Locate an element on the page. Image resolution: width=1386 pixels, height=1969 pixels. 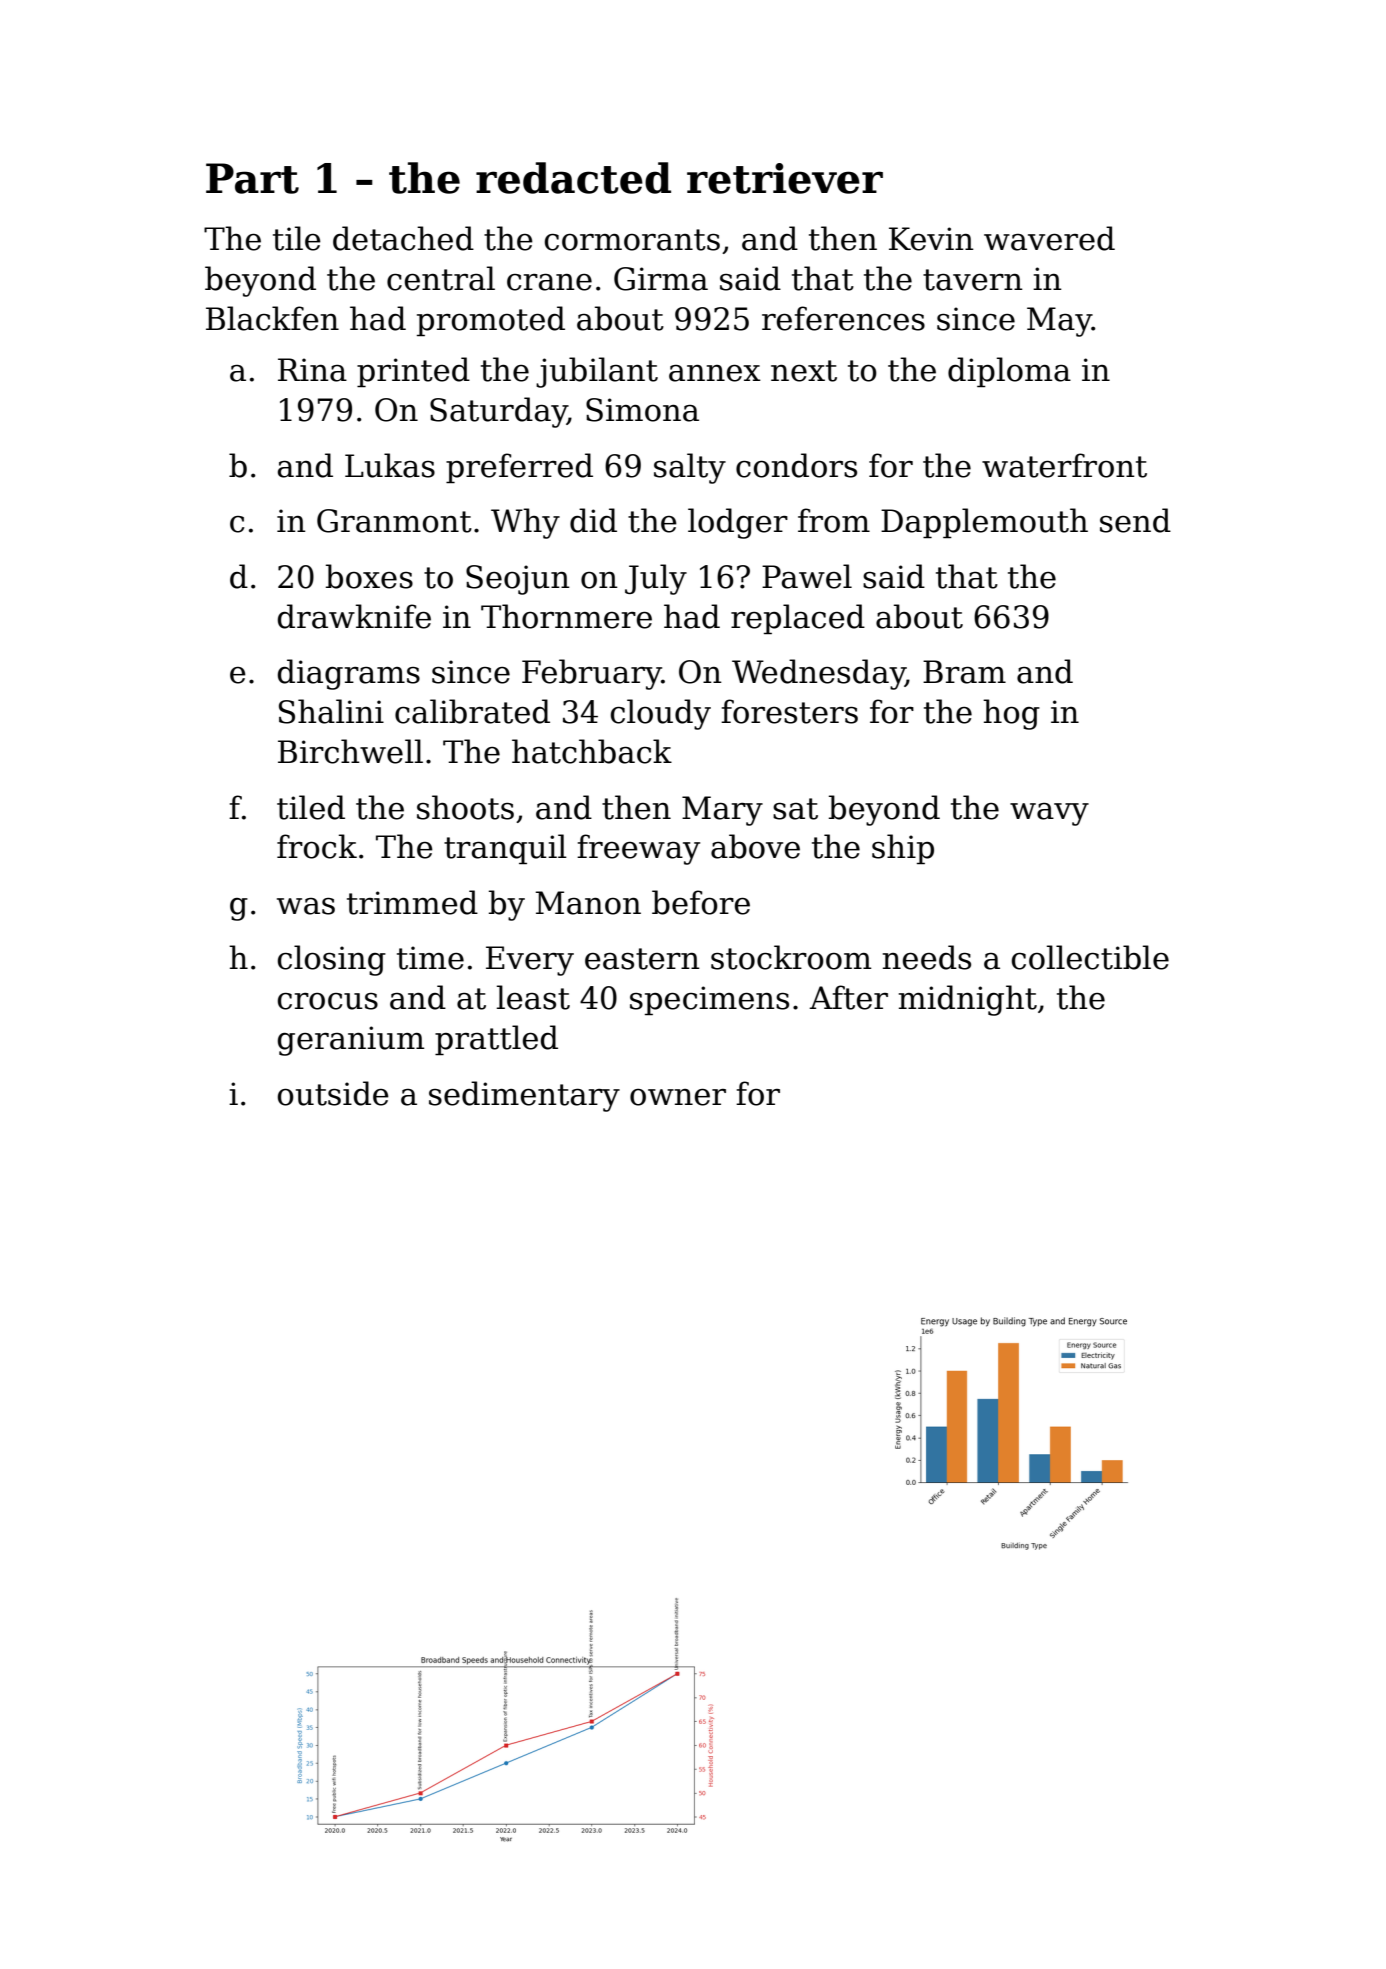
retriever is located at coordinates (785, 178).
